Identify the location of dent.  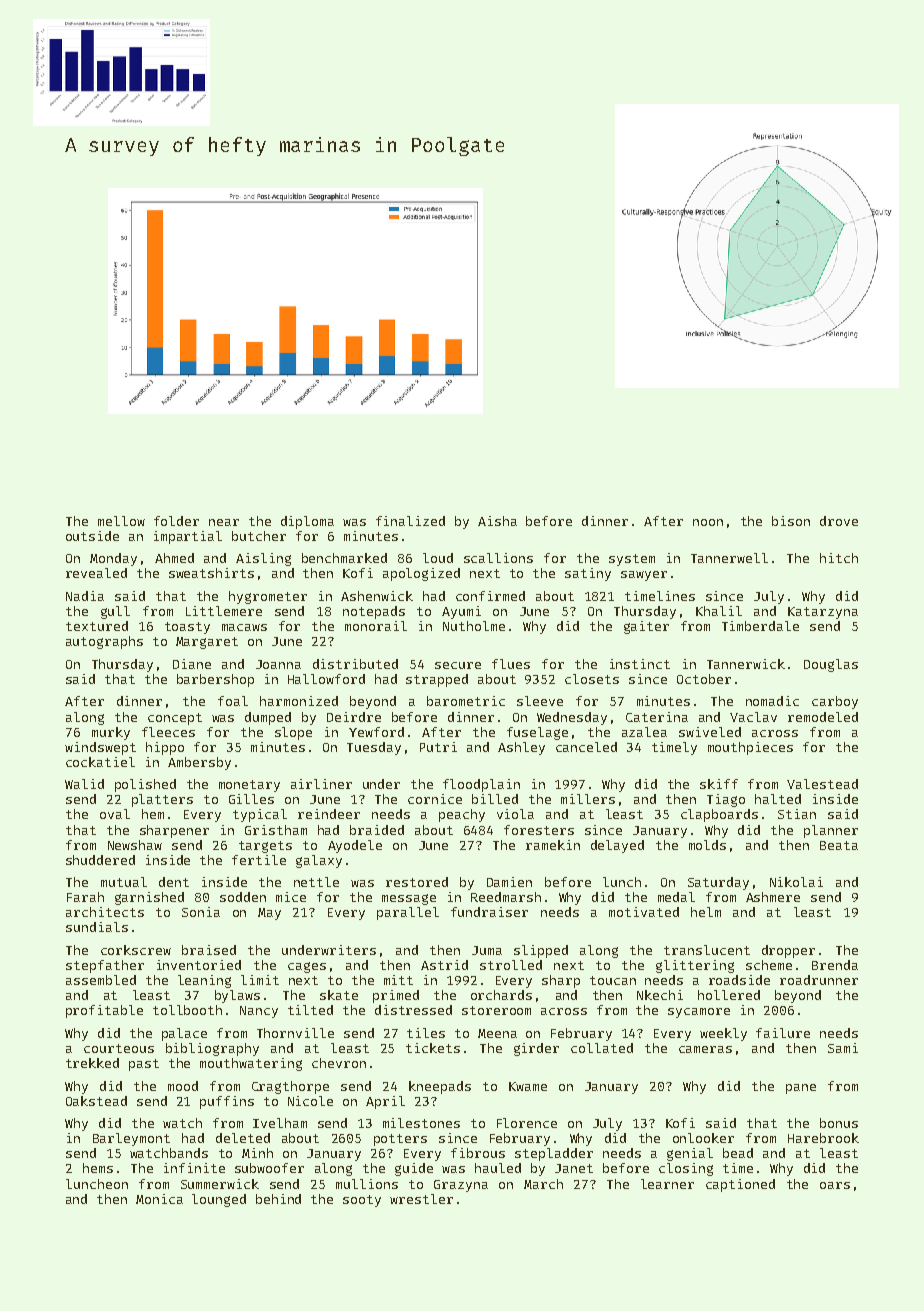
(174, 882).
